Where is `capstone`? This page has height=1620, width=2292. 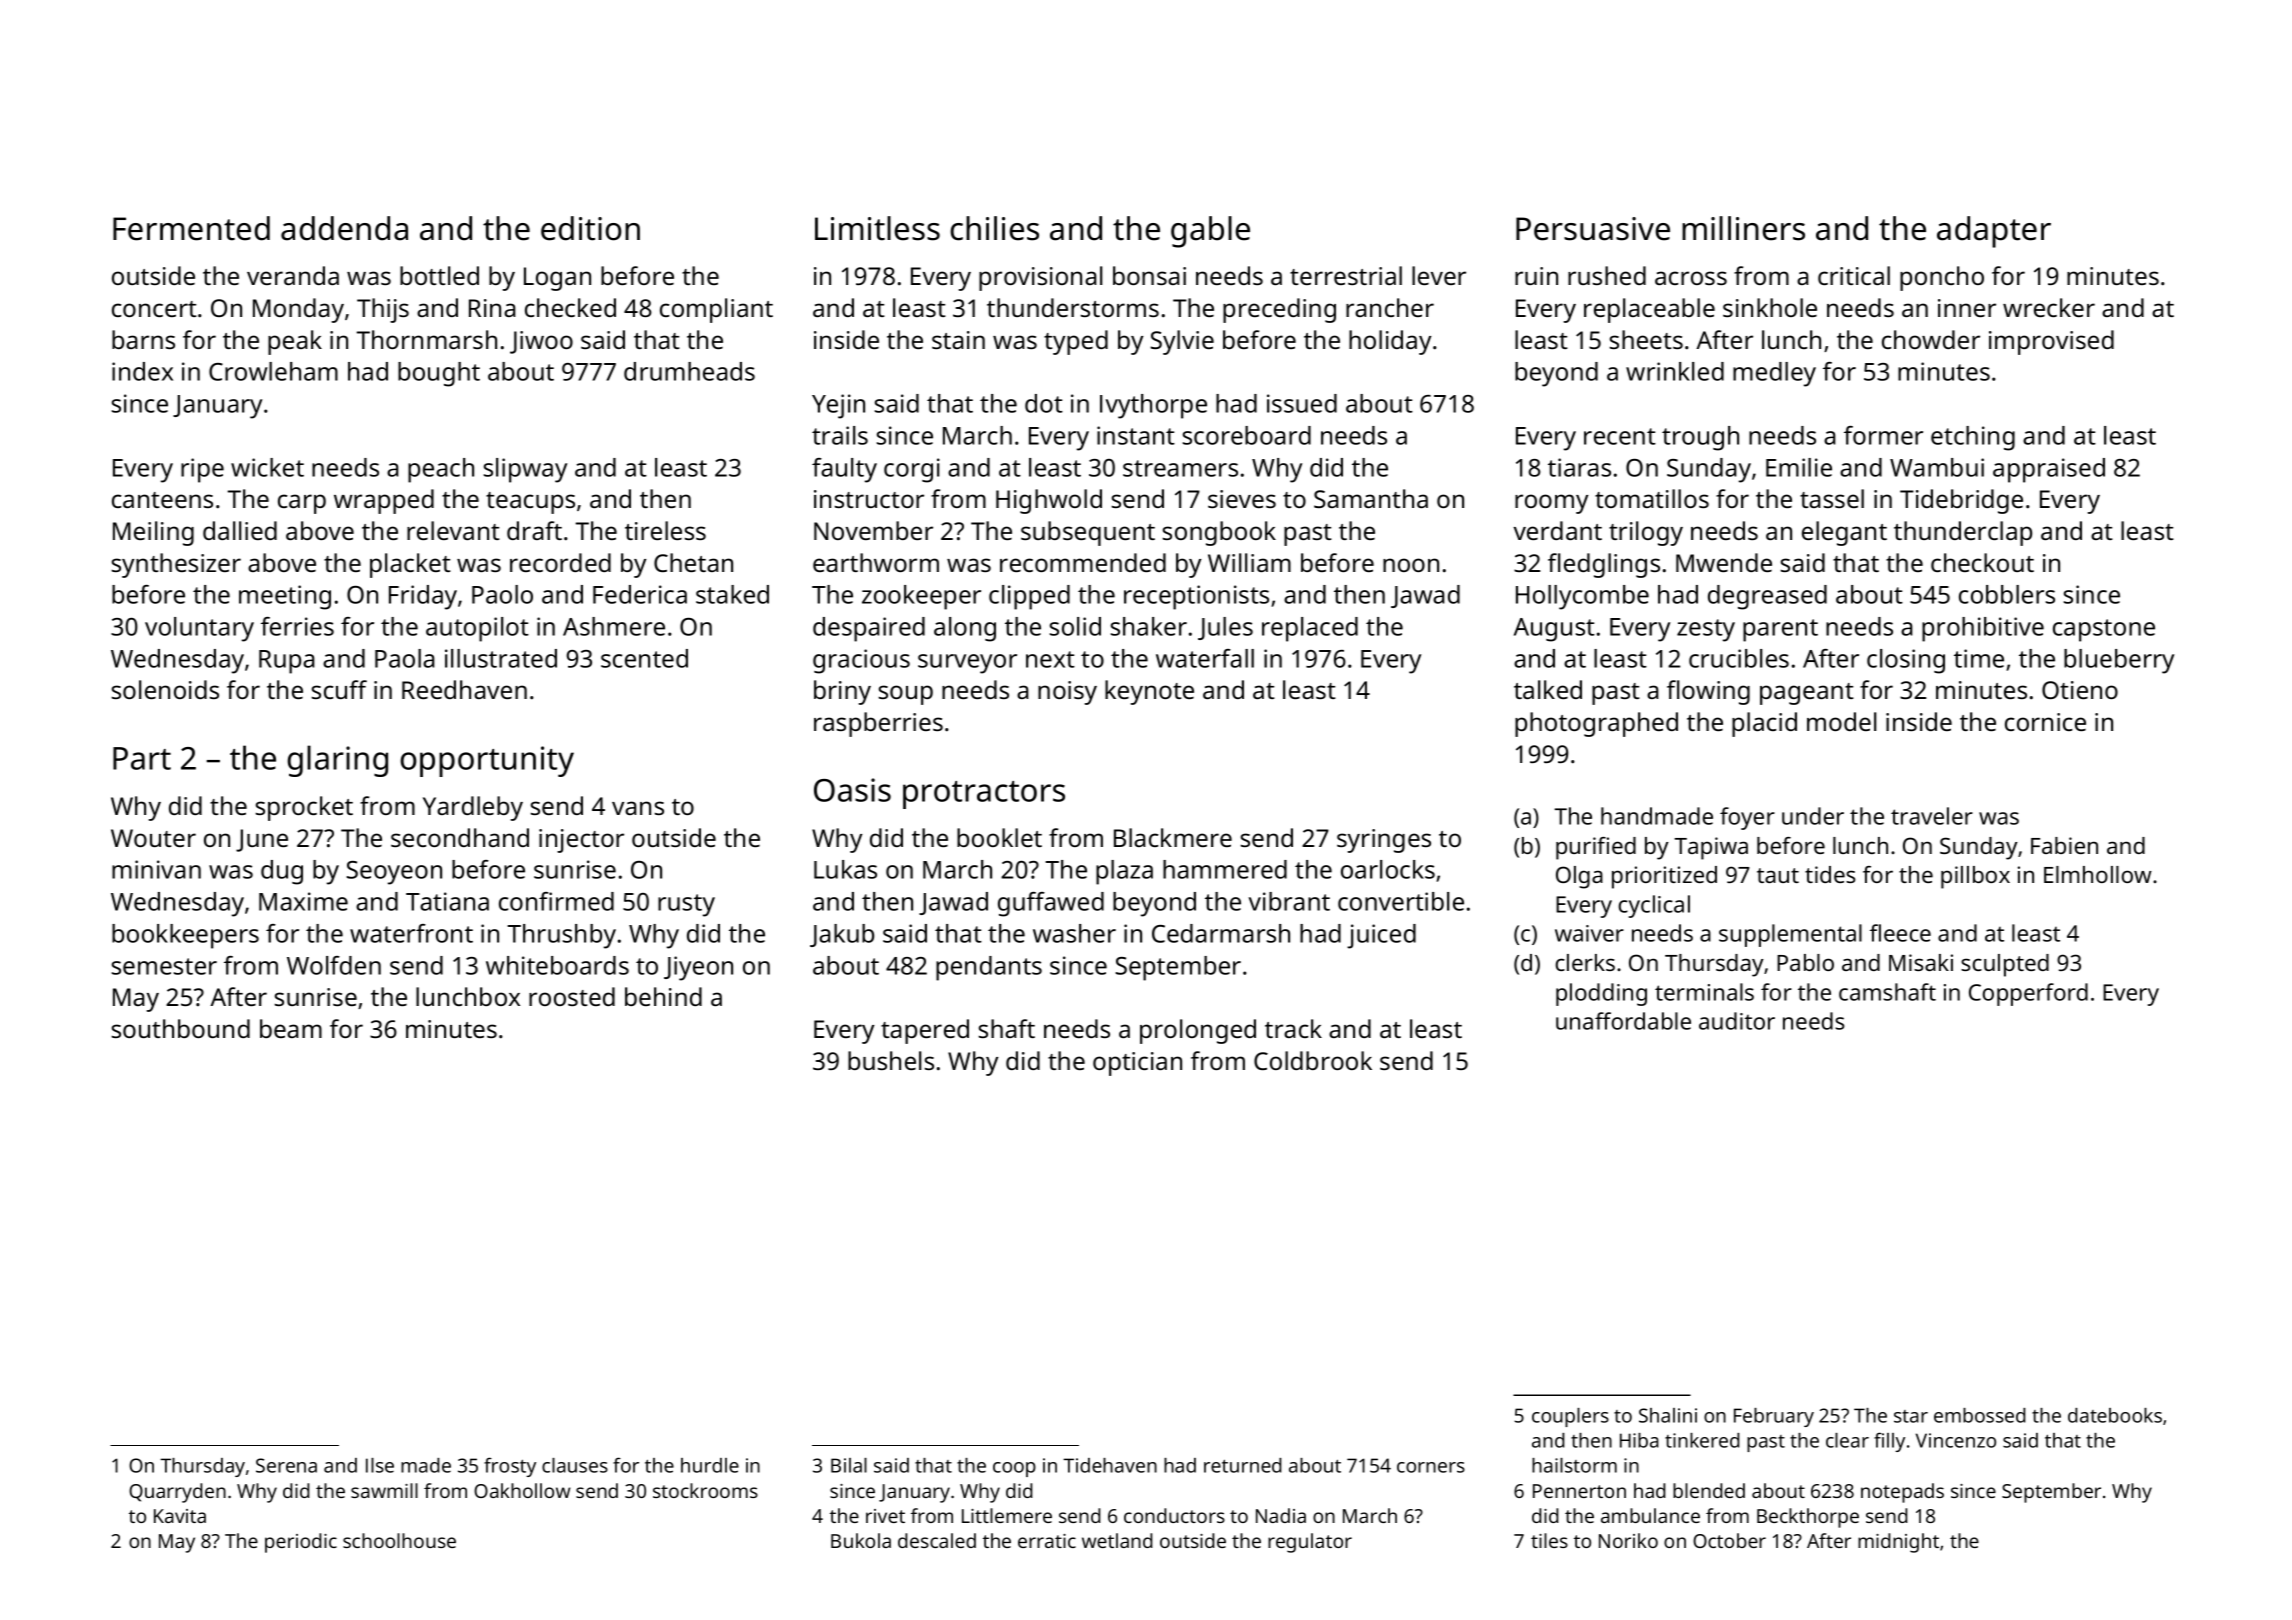
capstone is located at coordinates (2104, 630).
